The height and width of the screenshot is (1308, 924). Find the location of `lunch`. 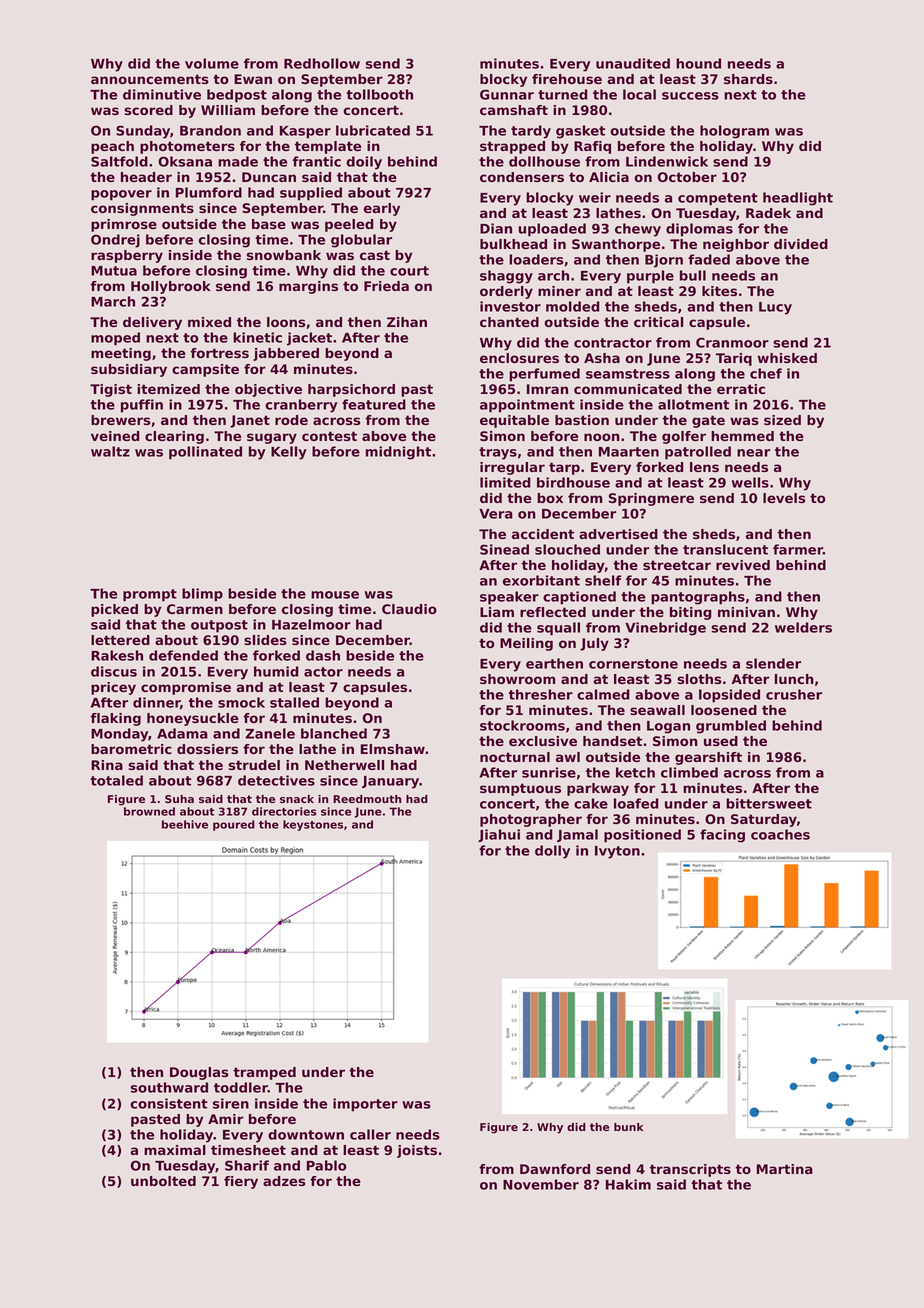

lunch is located at coordinates (794, 679).
